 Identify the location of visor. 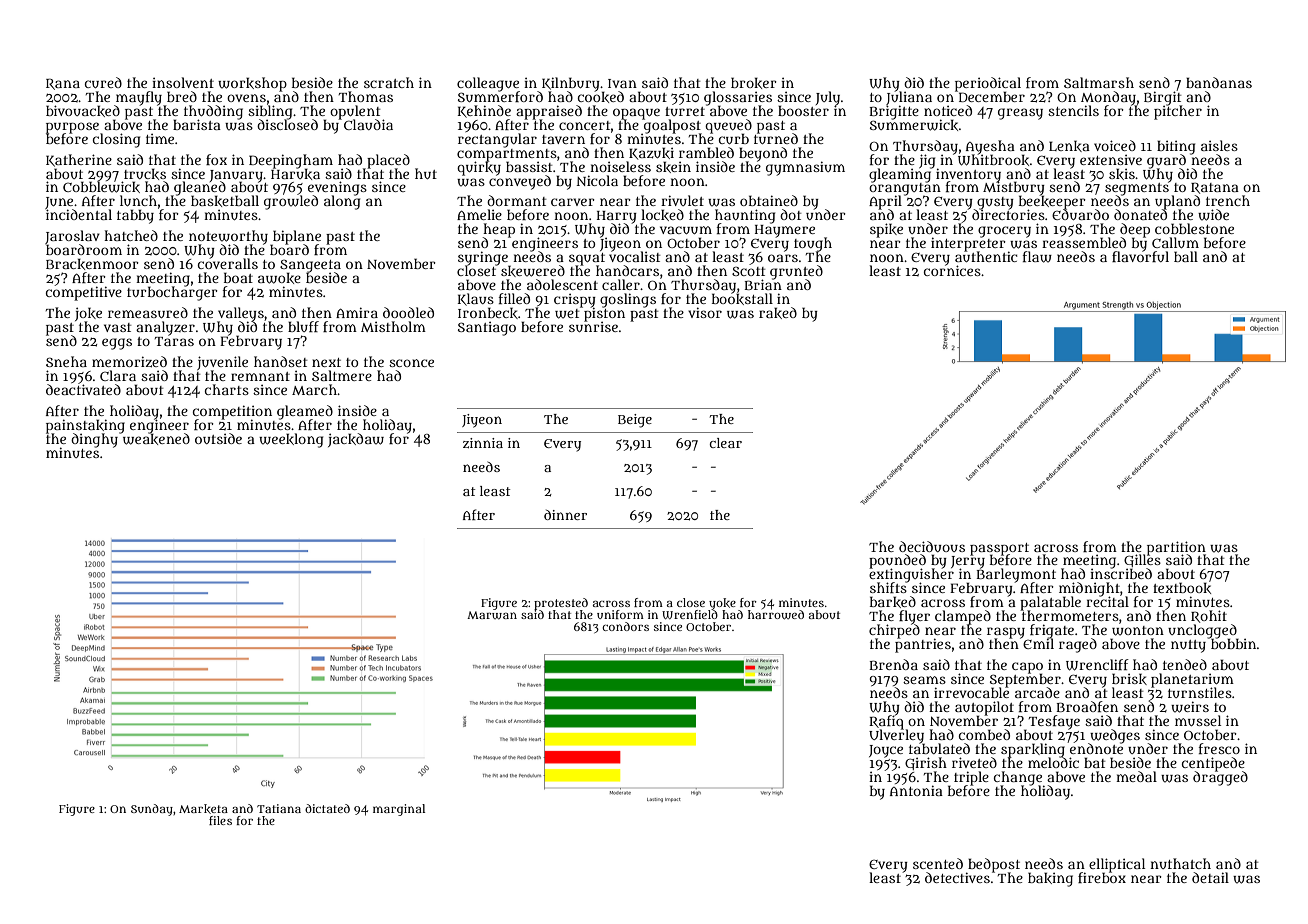
(705, 312).
